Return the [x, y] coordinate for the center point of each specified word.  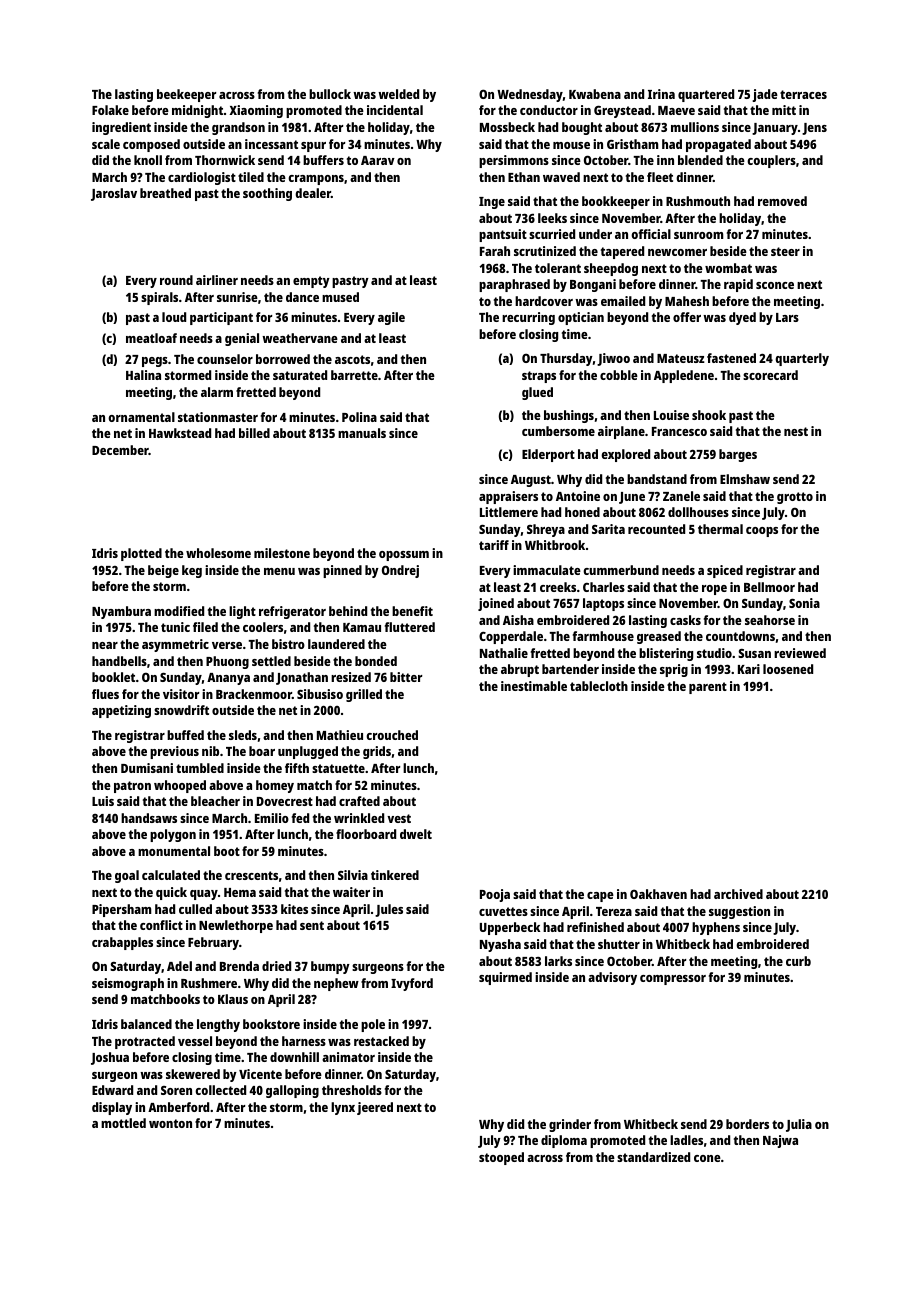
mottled [123, 1123]
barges [738, 455]
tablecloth [599, 686]
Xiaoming [256, 111]
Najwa [780, 1141]
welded [398, 94]
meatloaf [151, 338]
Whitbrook [555, 545]
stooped [501, 1158]
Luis [103, 801]
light [242, 612]
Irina [661, 94]
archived [738, 894]
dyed [742, 318]
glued [537, 393]
